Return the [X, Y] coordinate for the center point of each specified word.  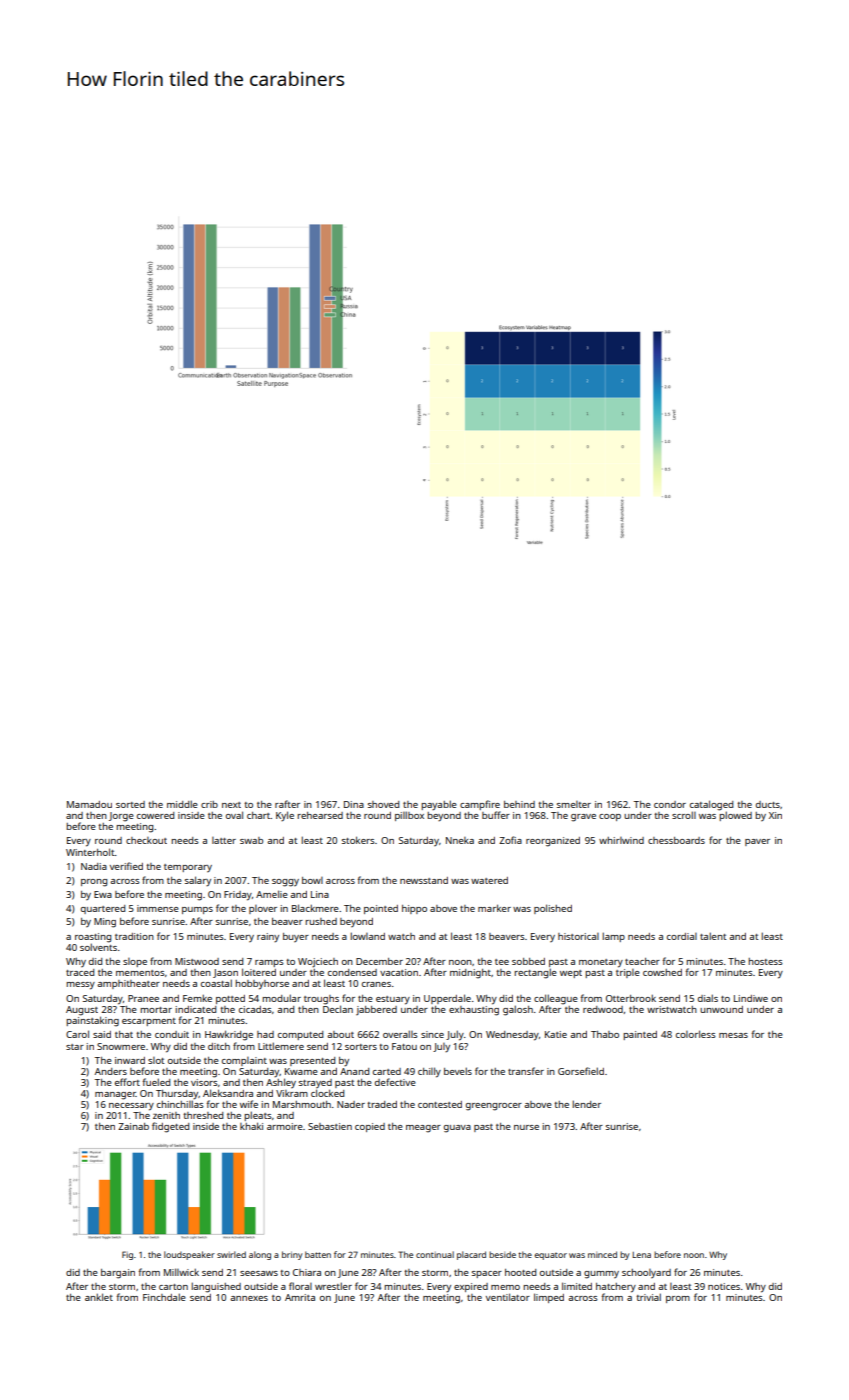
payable [439, 805]
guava [457, 1129]
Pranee [143, 998]
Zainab [133, 1126]
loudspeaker [189, 1255]
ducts [768, 804]
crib [209, 804]
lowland [367, 936]
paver [757, 842]
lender [586, 1104]
